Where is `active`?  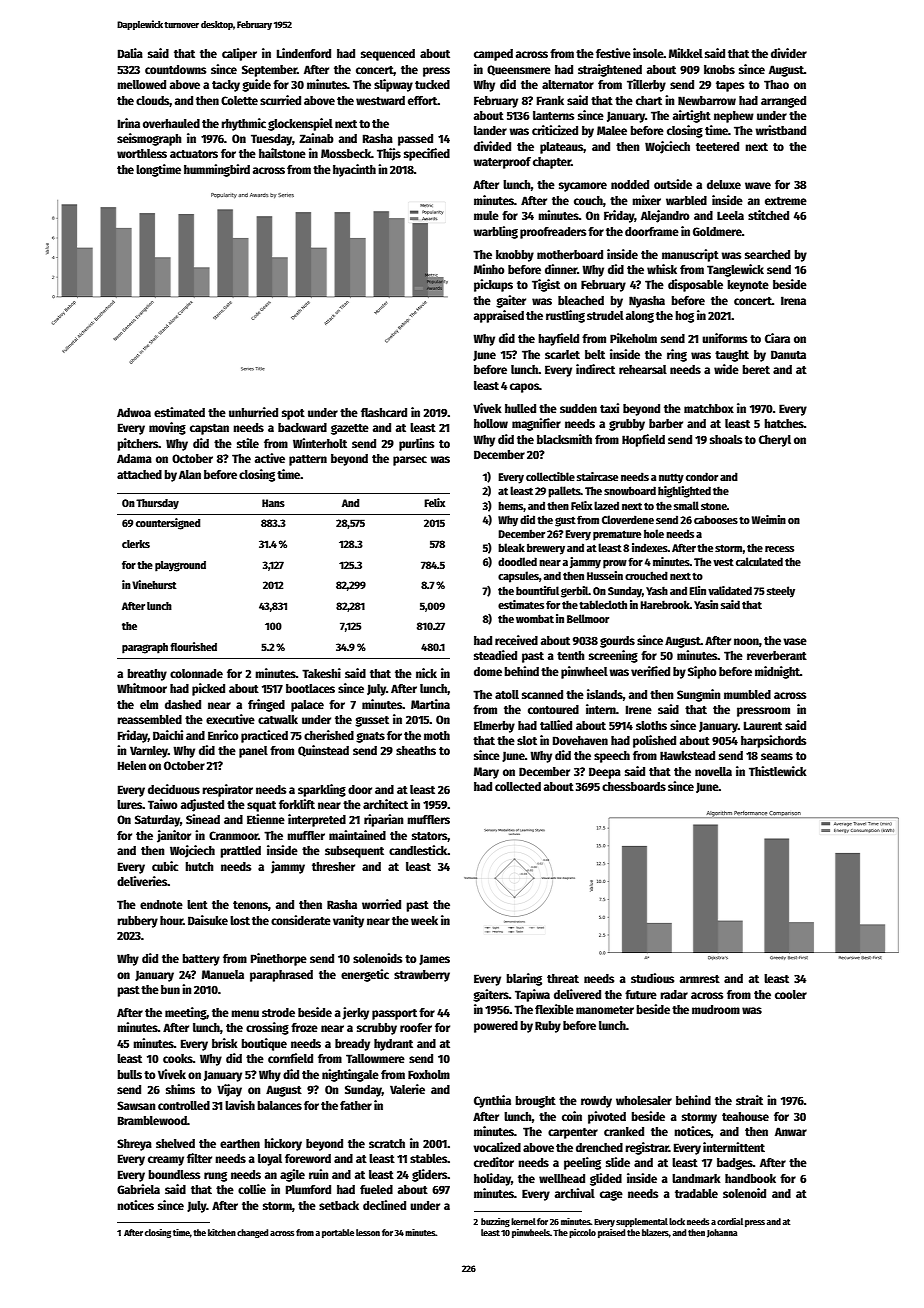
active is located at coordinates (270, 458).
